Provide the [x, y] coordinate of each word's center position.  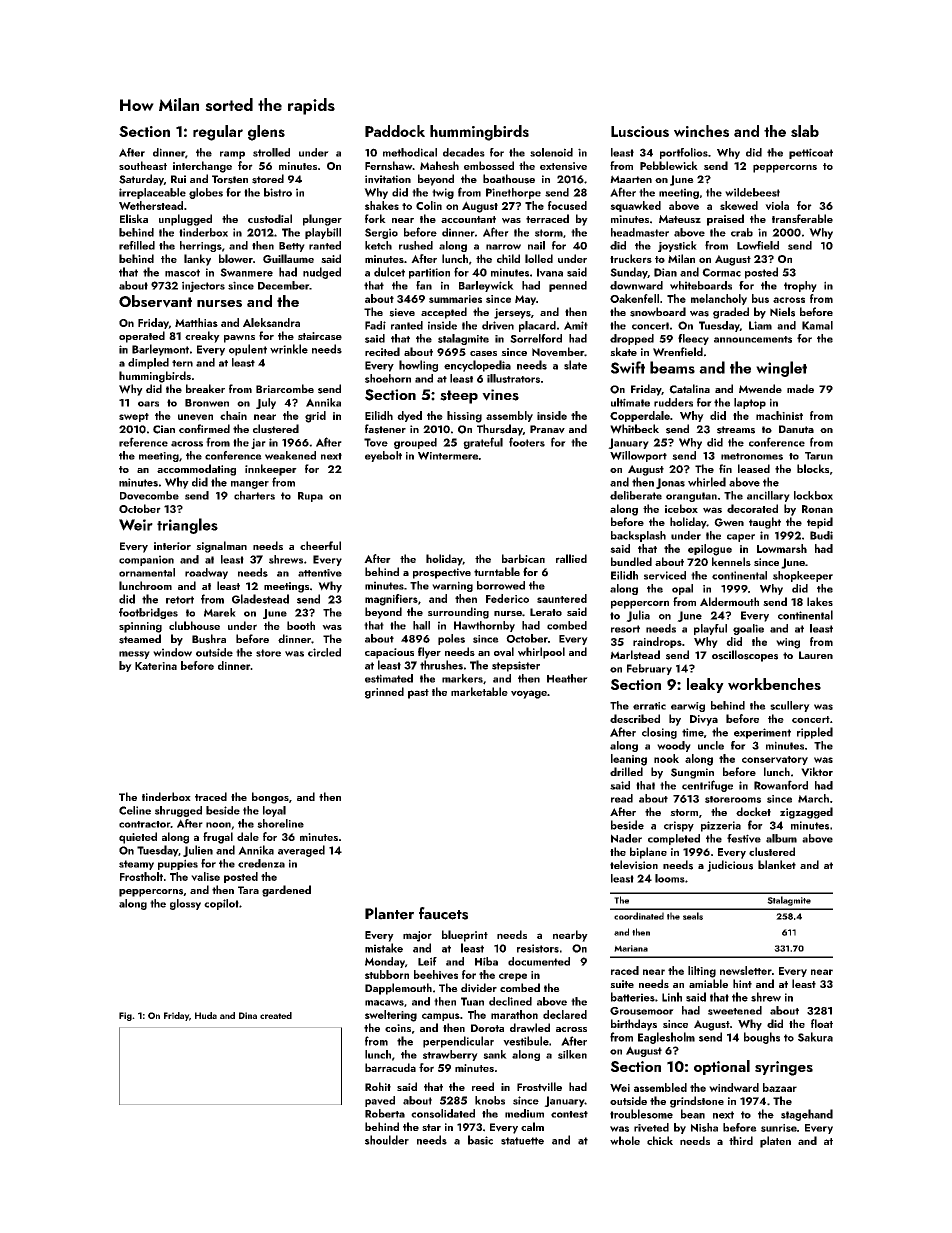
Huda [206, 1015]
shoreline [280, 823]
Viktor [817, 772]
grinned [384, 693]
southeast [143, 165]
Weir [136, 525]
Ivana [550, 272]
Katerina [156, 666]
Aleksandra [271, 322]
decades [464, 152]
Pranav [547, 429]
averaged [301, 851]
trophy [800, 286]
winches [701, 131]
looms [670, 878]
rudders [673, 402]
